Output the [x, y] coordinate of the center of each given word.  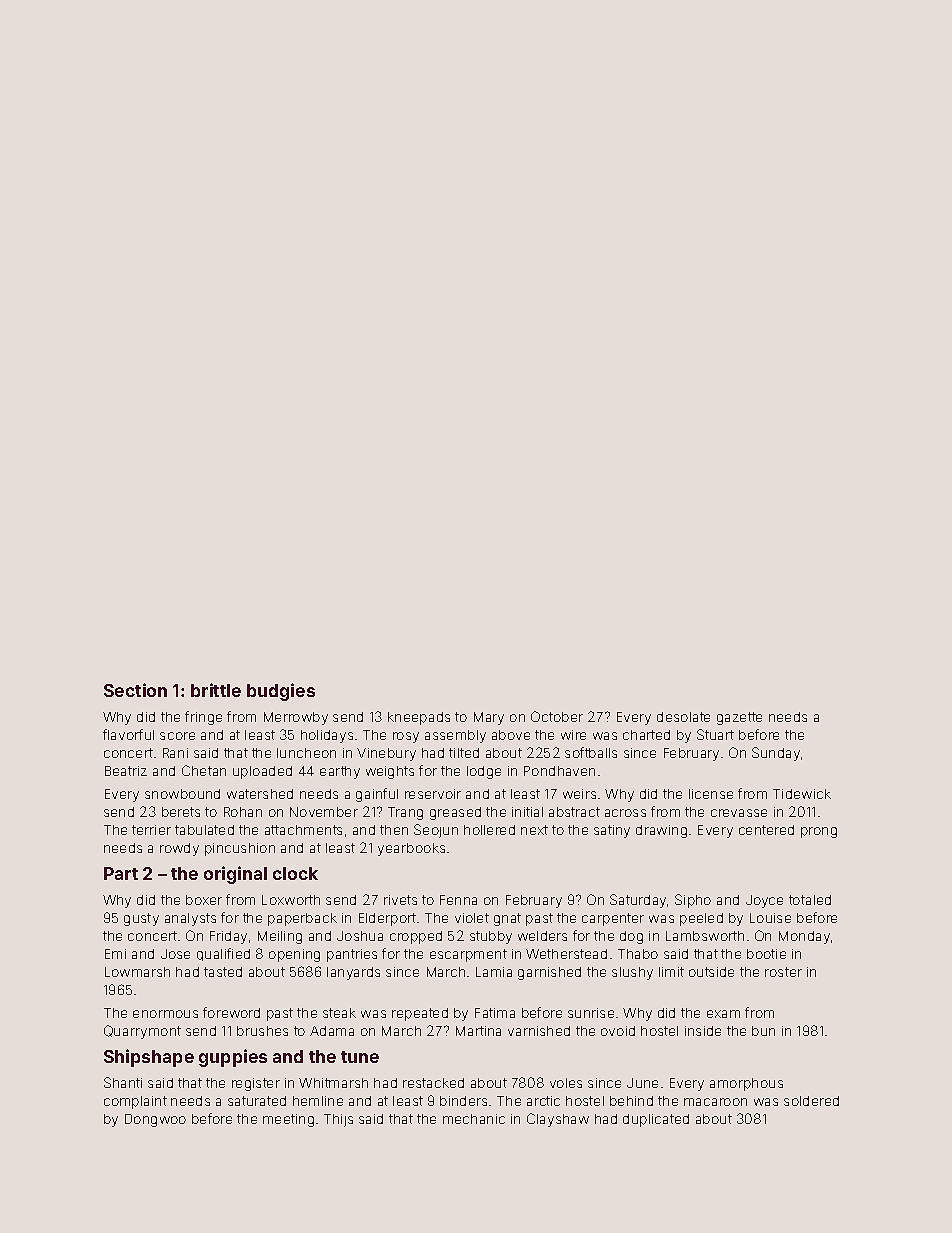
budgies [281, 692]
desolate [683, 717]
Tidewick [802, 794]
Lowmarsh [137, 972]
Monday [804, 937]
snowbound [182, 794]
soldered [811, 1101]
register [256, 1084]
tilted [464, 753]
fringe [203, 718]
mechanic [474, 1119]
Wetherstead [566, 954]
